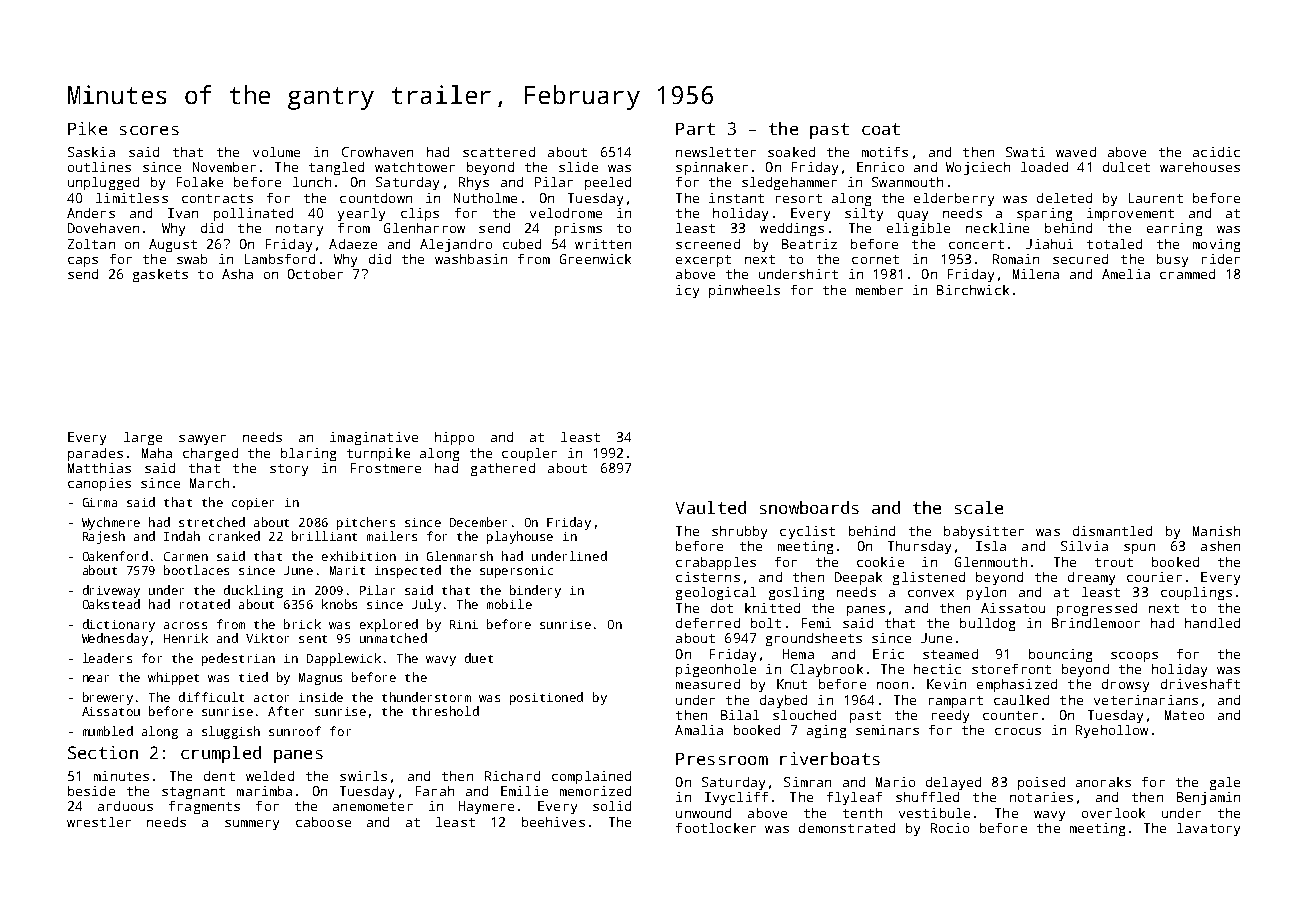 The image size is (1308, 924). What do you see at coordinates (744, 291) in the screenshot?
I see `pinwheels` at bounding box center [744, 291].
